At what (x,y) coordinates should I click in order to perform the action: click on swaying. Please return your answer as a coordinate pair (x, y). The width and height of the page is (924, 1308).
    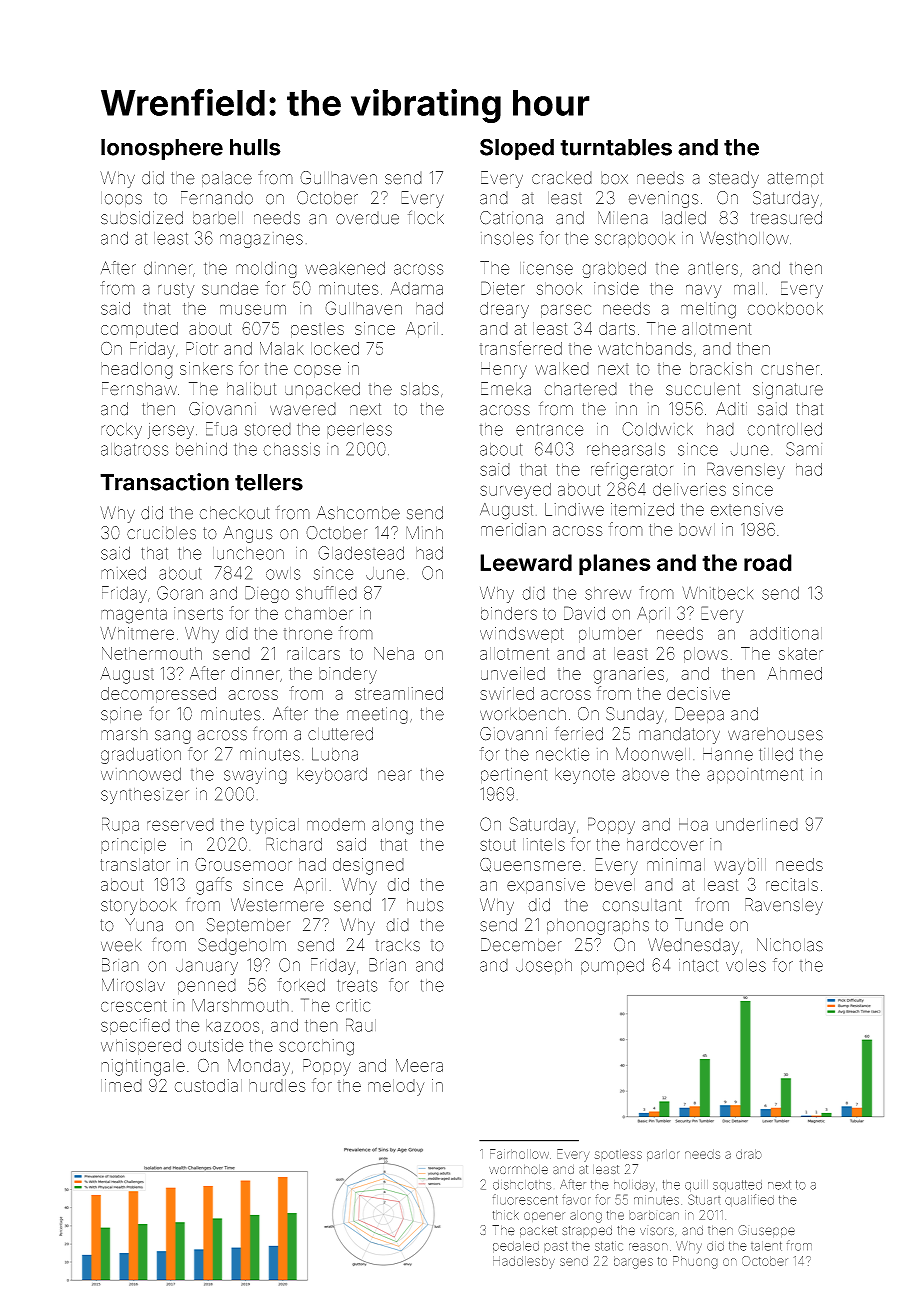
    Looking at the image, I should click on (255, 776).
